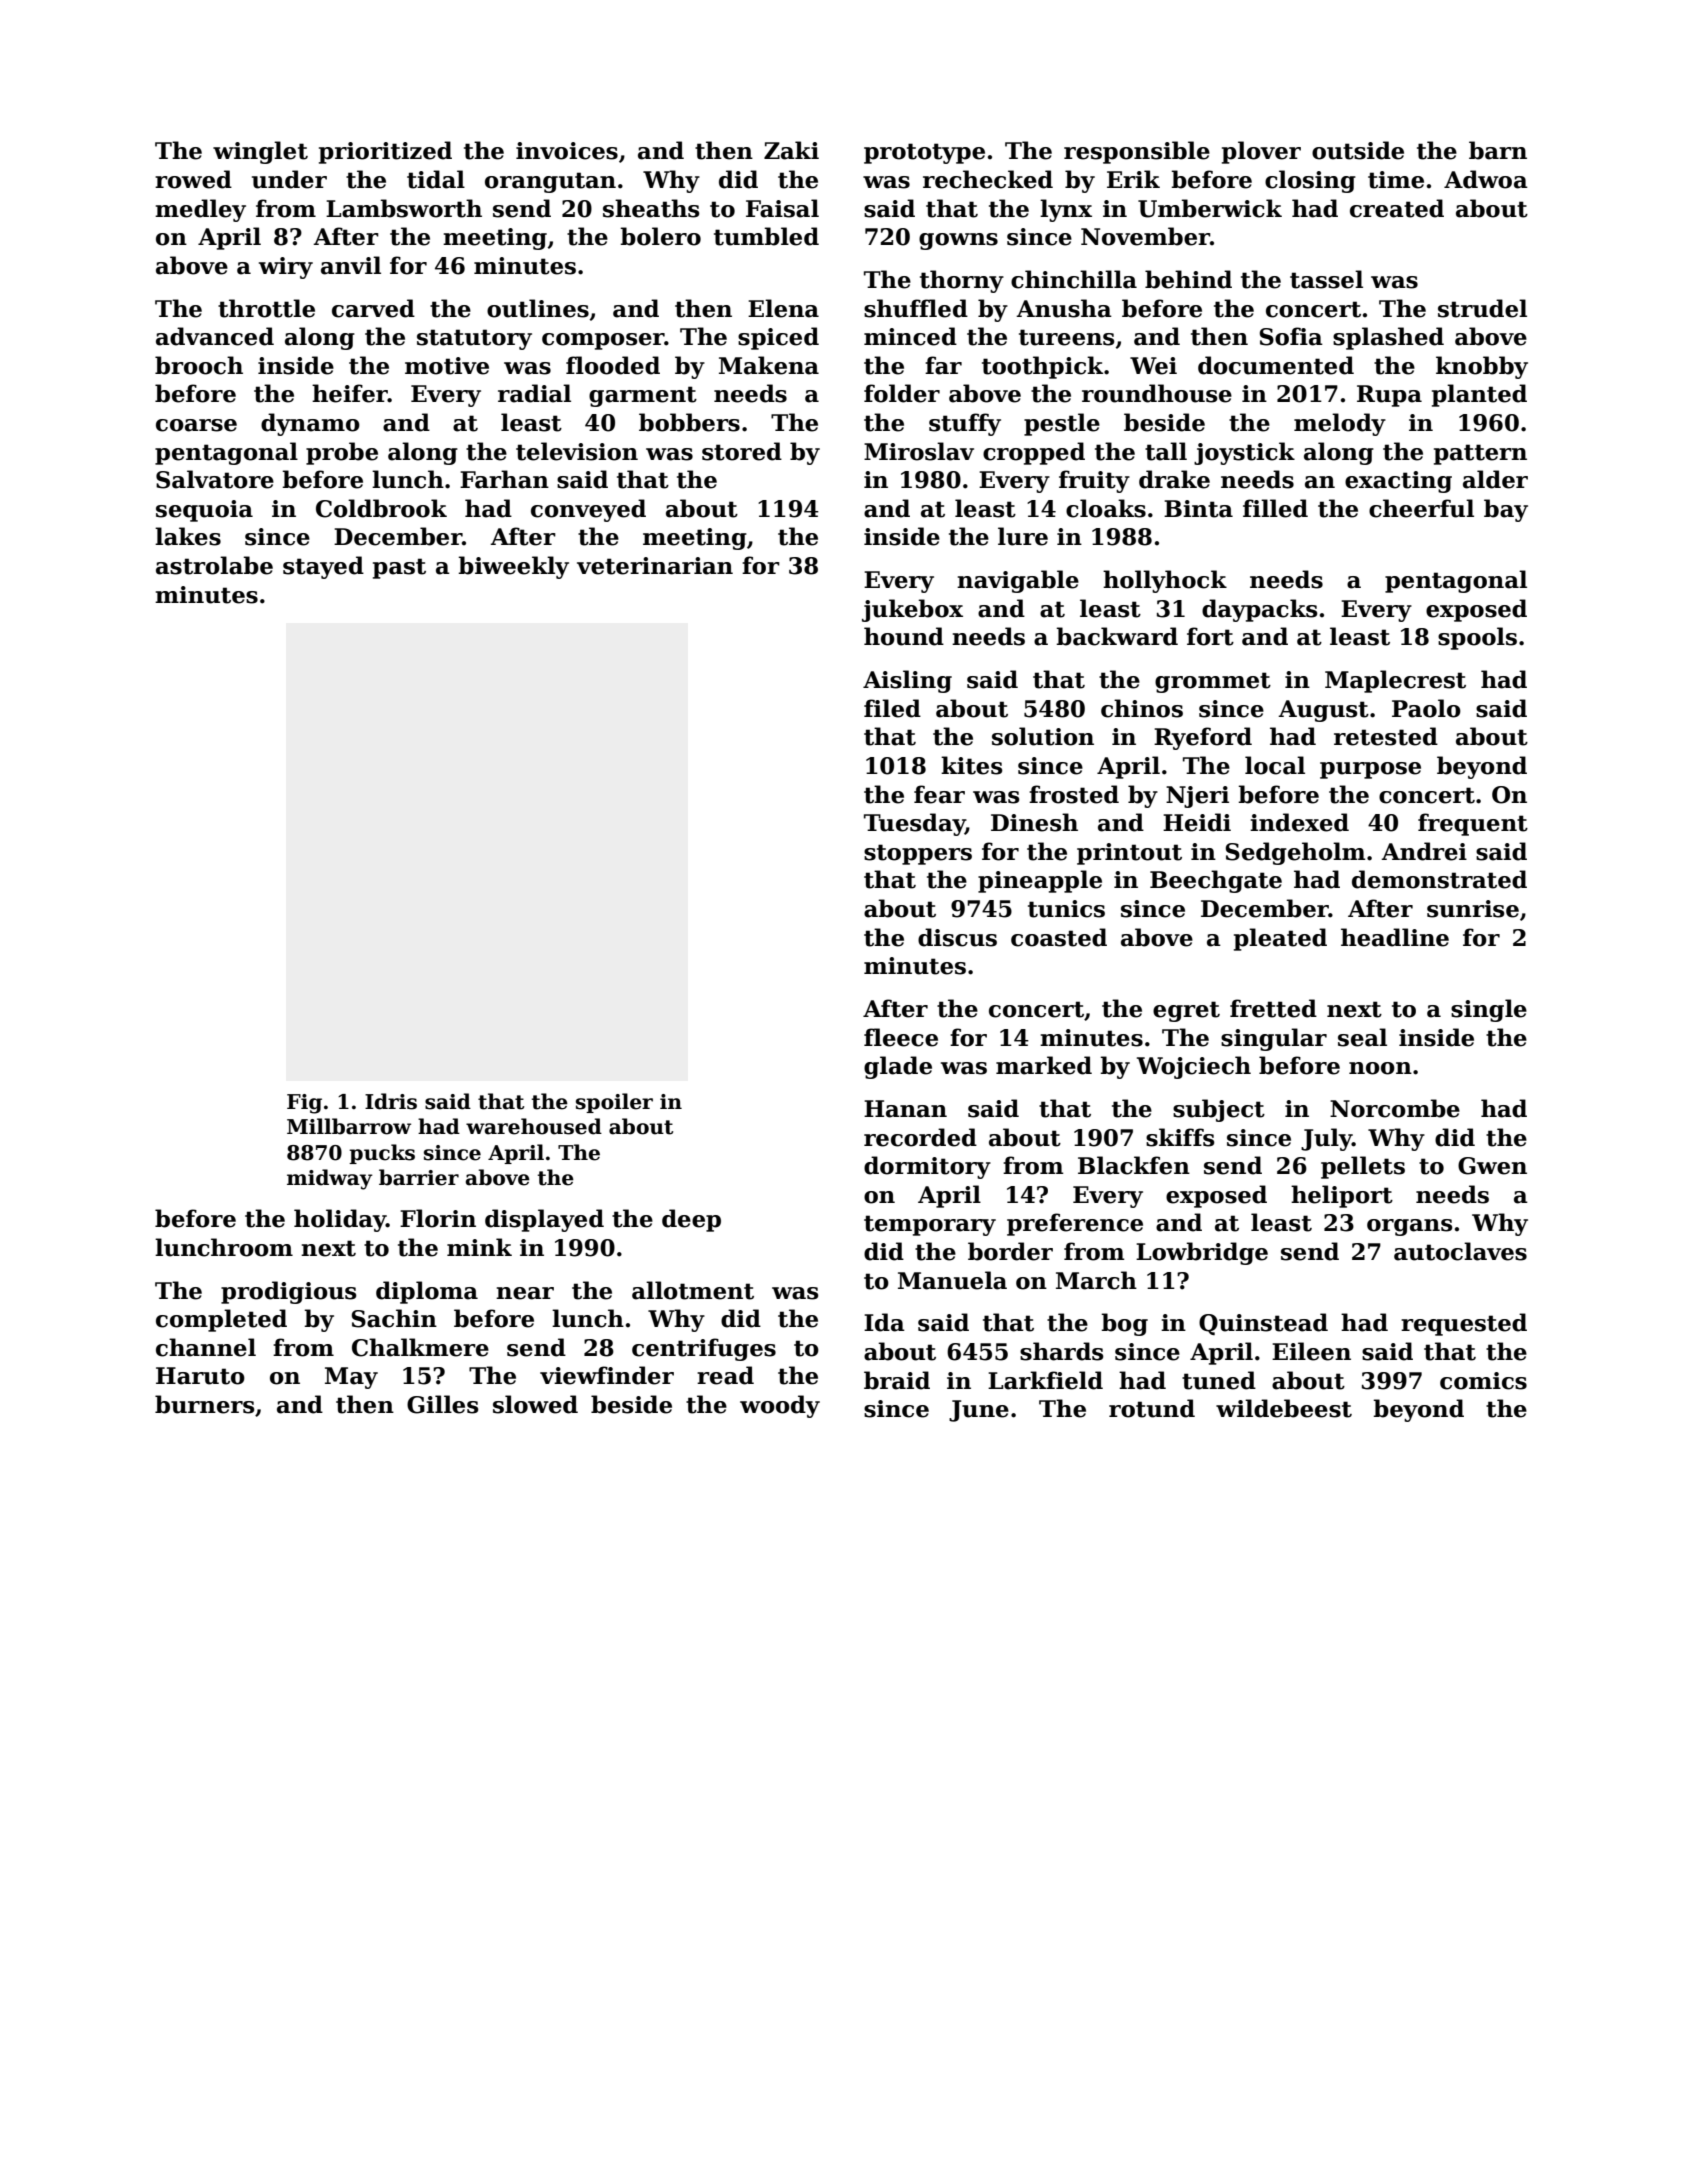  I want to click on fear, so click(939, 794).
